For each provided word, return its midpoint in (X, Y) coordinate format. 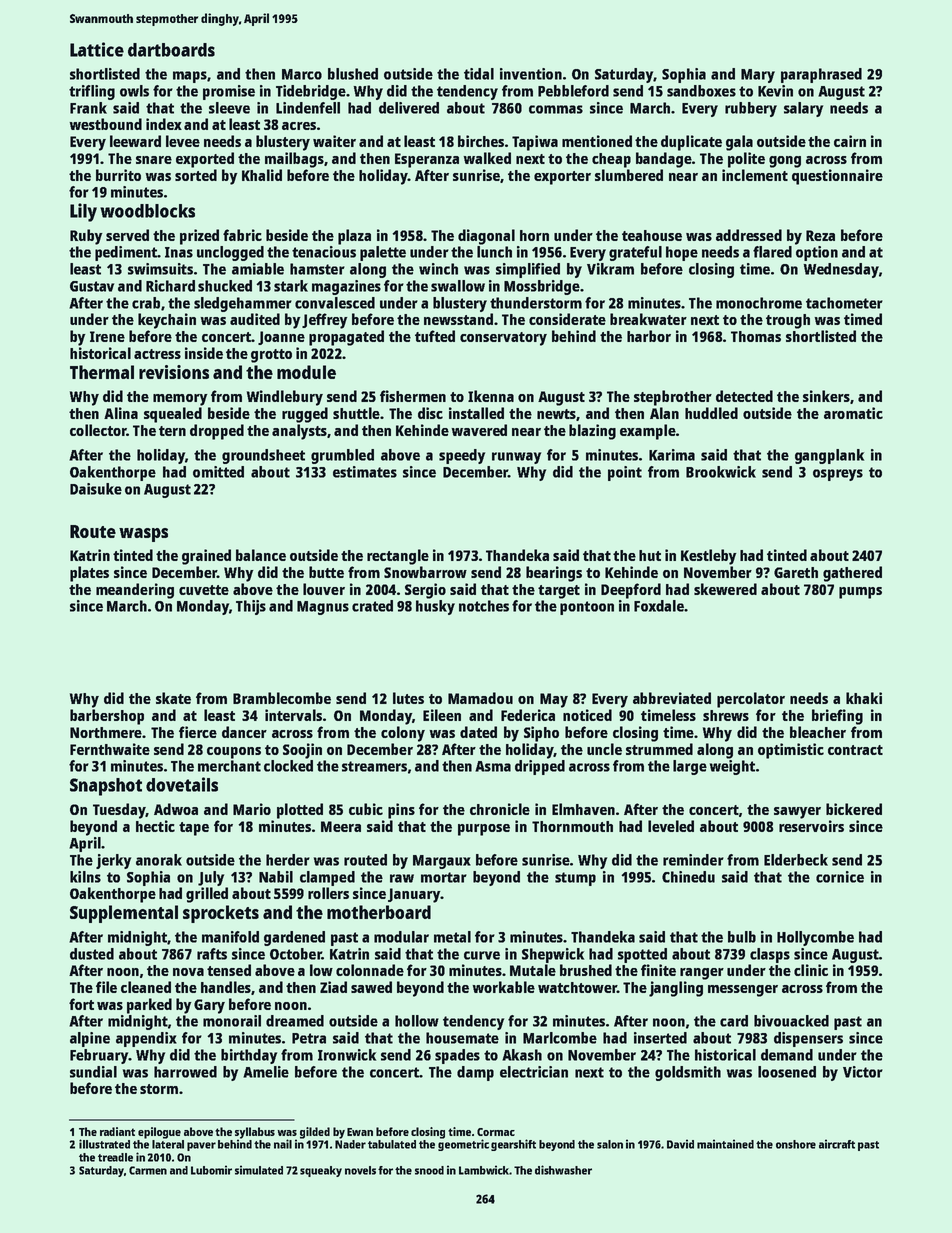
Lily (83, 212)
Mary (758, 76)
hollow (417, 1021)
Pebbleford (573, 91)
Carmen (148, 1170)
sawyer (797, 813)
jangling (676, 989)
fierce (198, 732)
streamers (374, 766)
